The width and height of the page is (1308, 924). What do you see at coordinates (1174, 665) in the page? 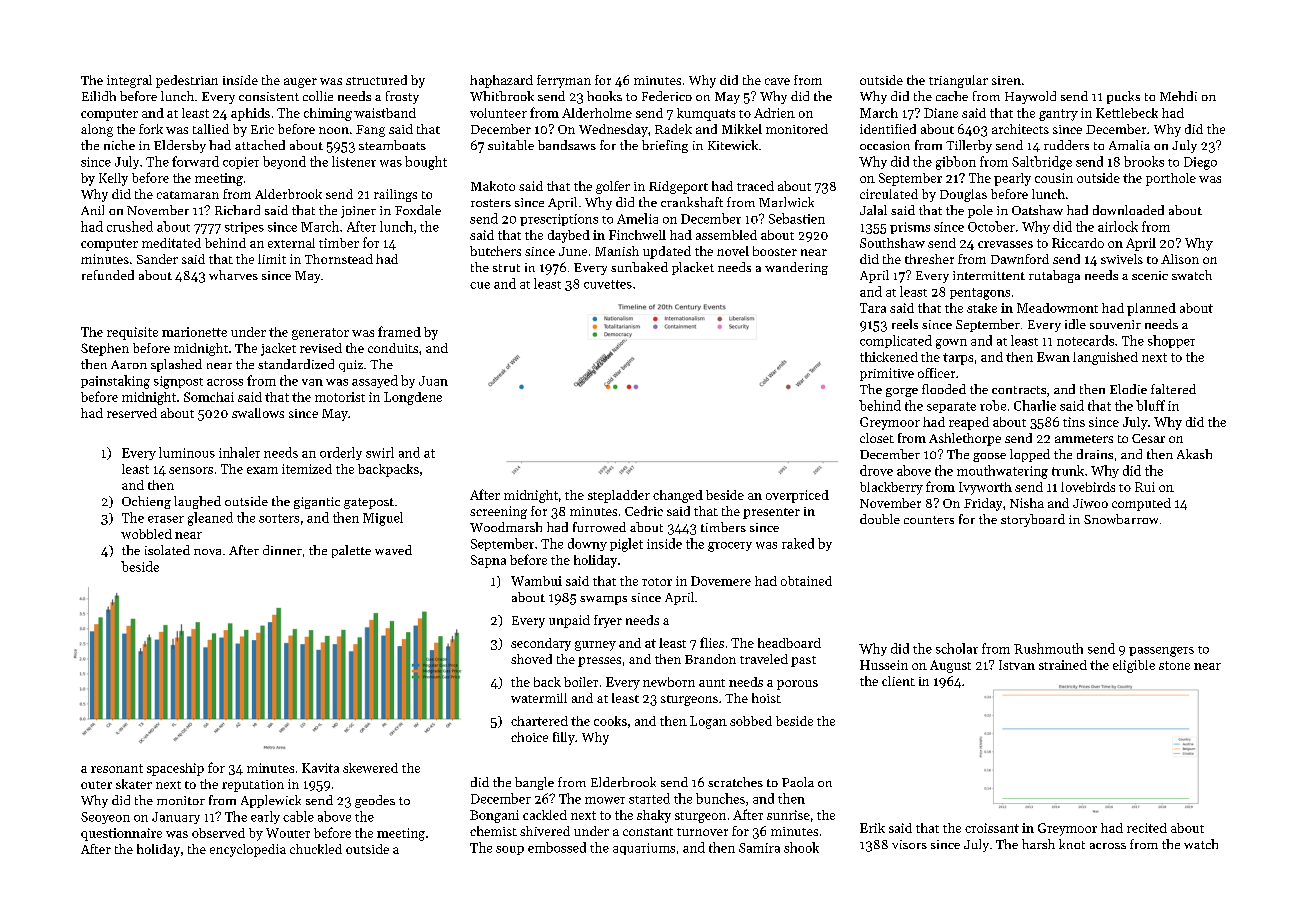
I see `stone` at bounding box center [1174, 665].
